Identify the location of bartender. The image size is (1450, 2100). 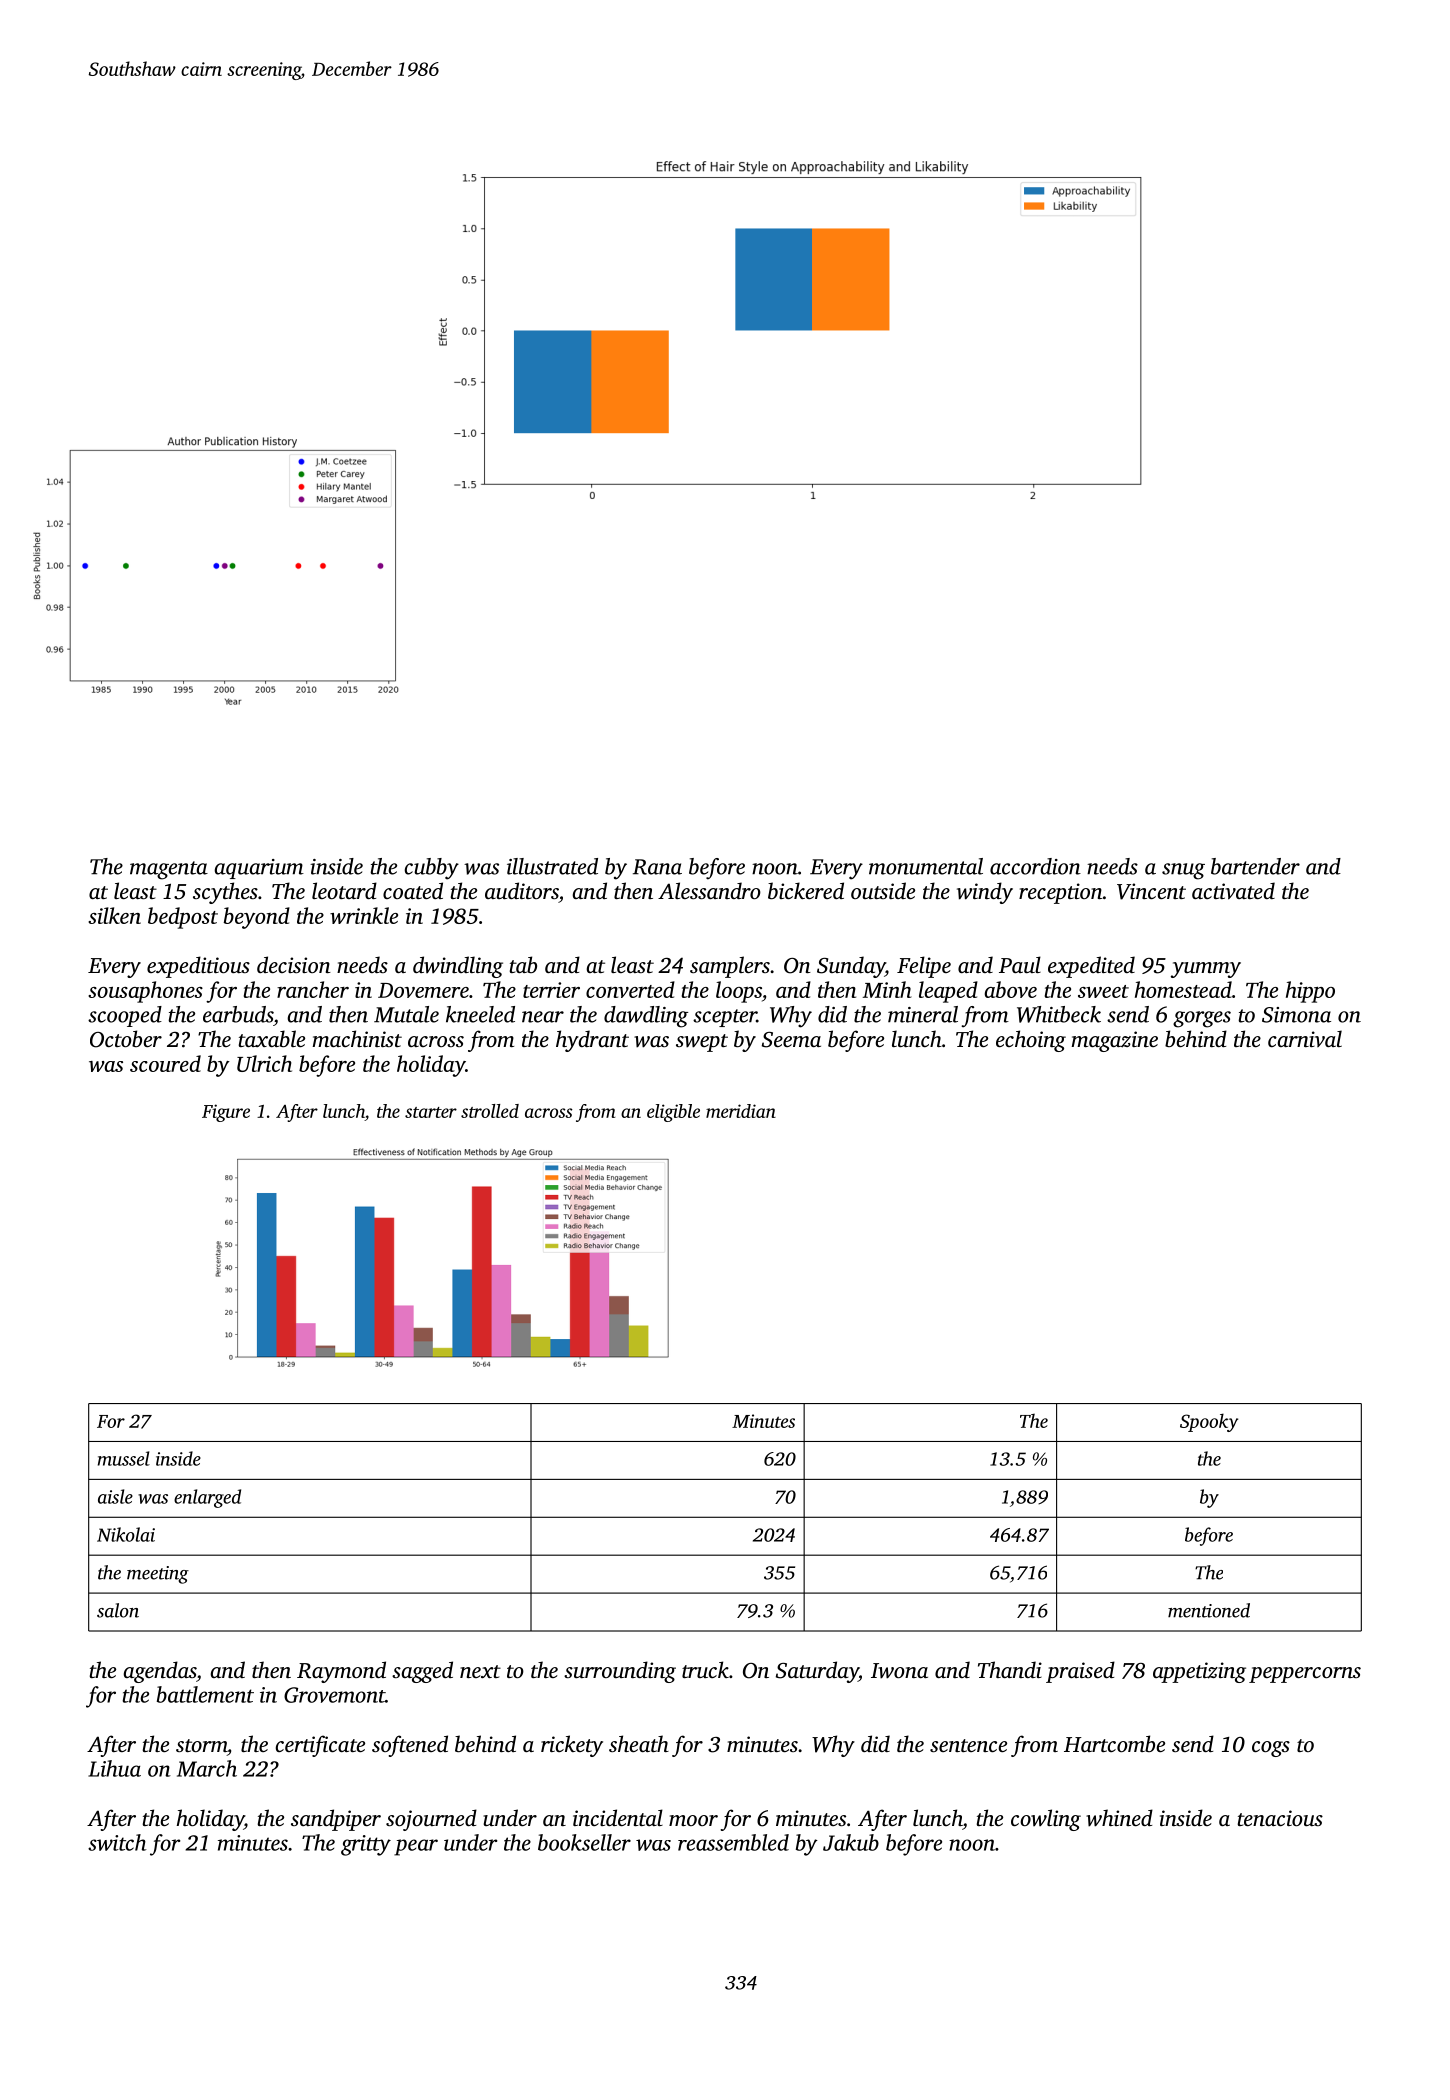
(1255, 866).
